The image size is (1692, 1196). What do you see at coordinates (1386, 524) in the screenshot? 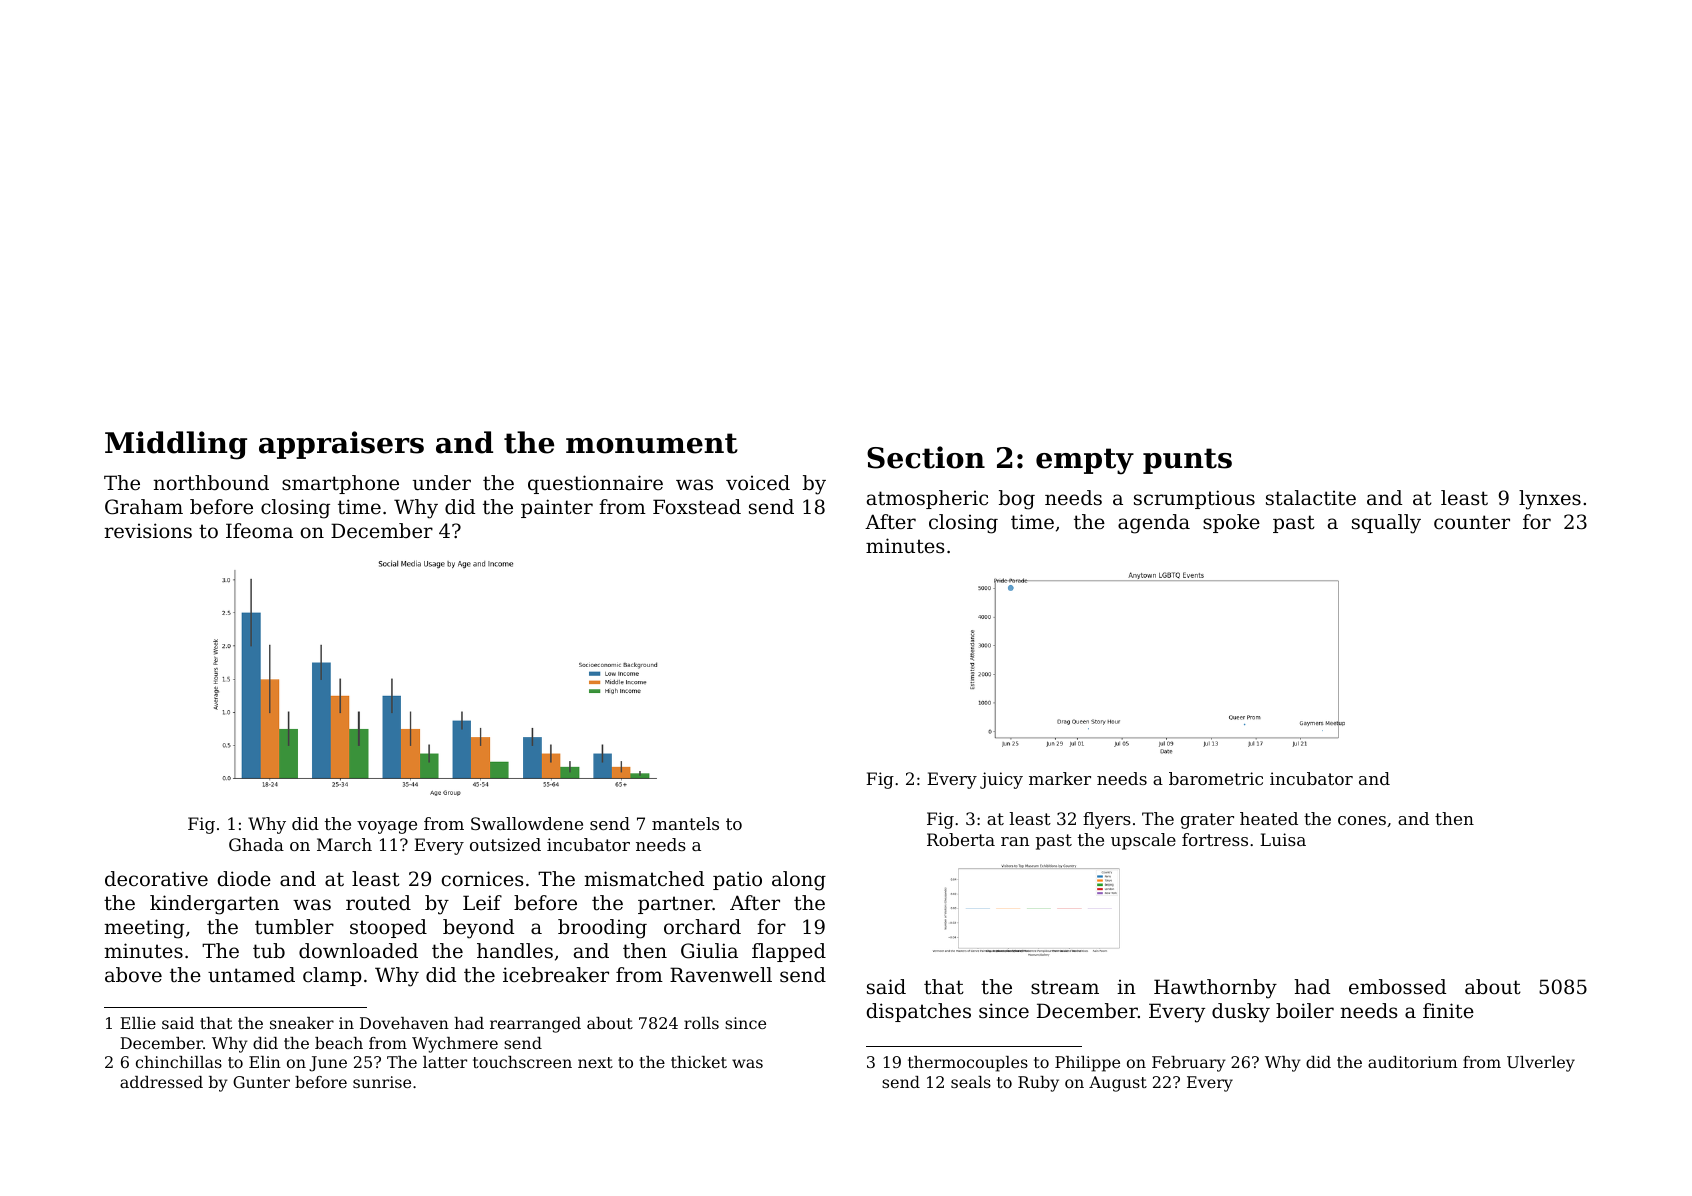
I see `squally` at bounding box center [1386, 524].
